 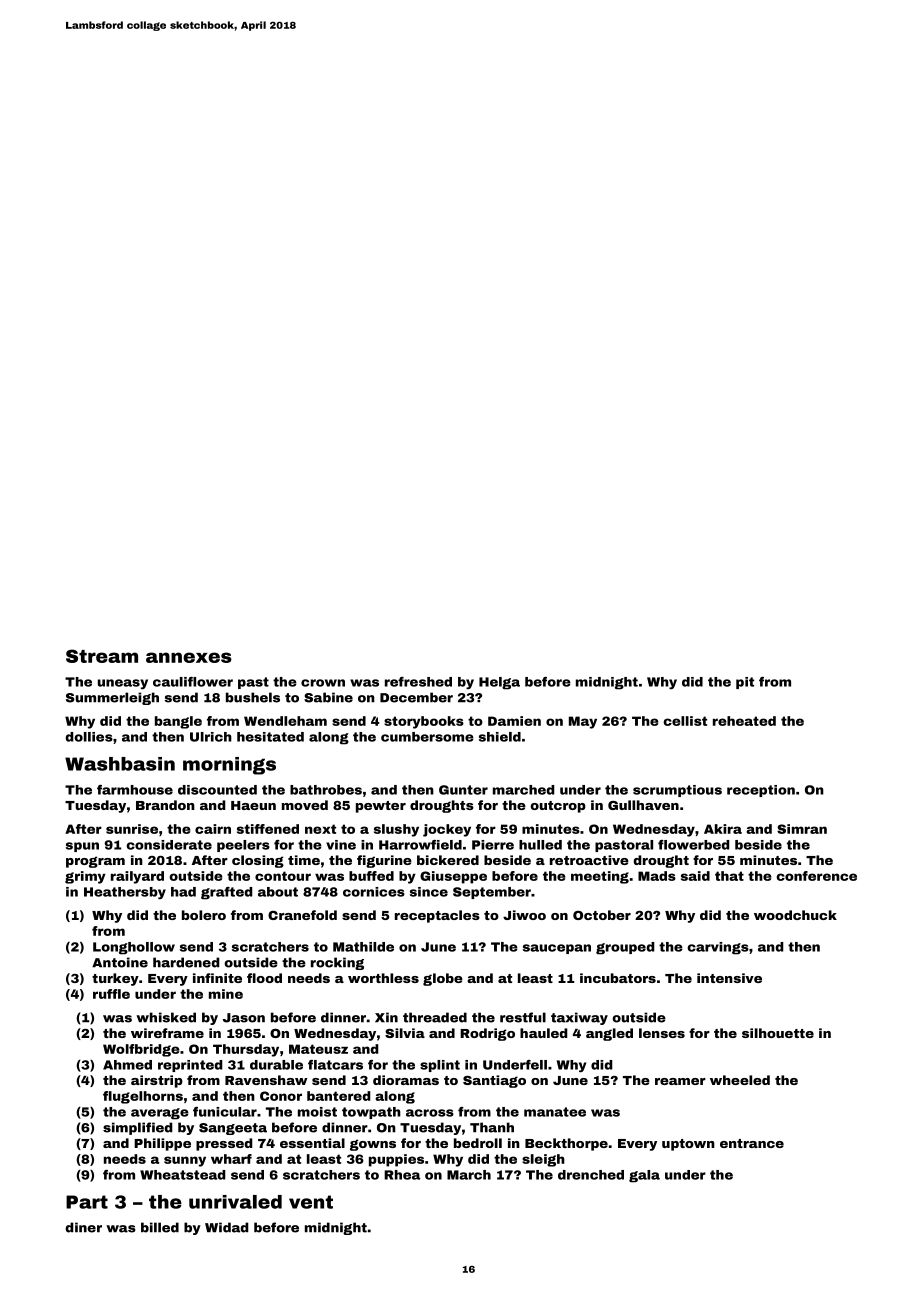 What do you see at coordinates (383, 978) in the screenshot?
I see `worthless` at bounding box center [383, 978].
